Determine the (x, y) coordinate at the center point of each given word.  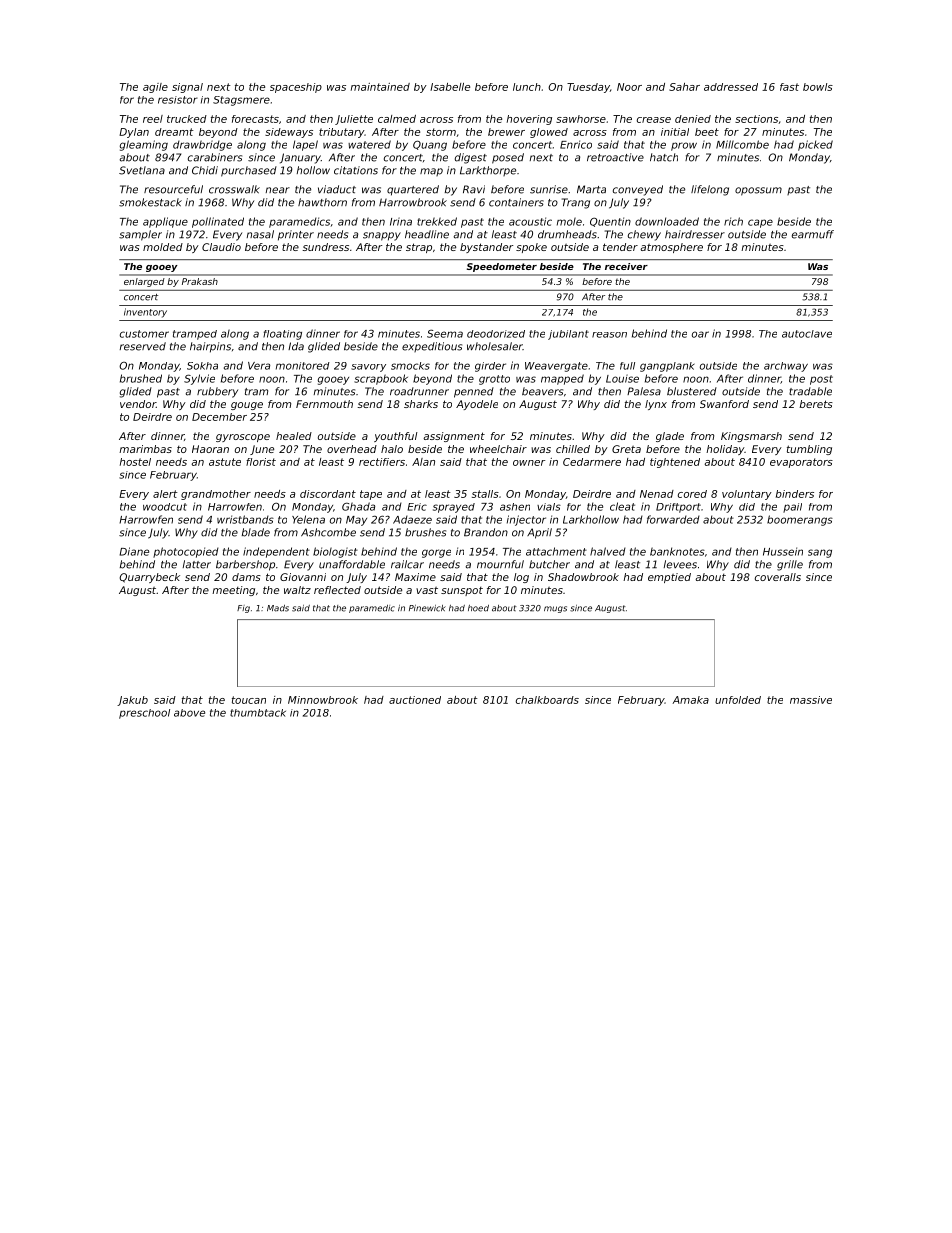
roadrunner (419, 391)
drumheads (567, 234)
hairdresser (695, 234)
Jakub (132, 701)
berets (816, 404)
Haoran (210, 449)
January (300, 158)
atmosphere (671, 248)
